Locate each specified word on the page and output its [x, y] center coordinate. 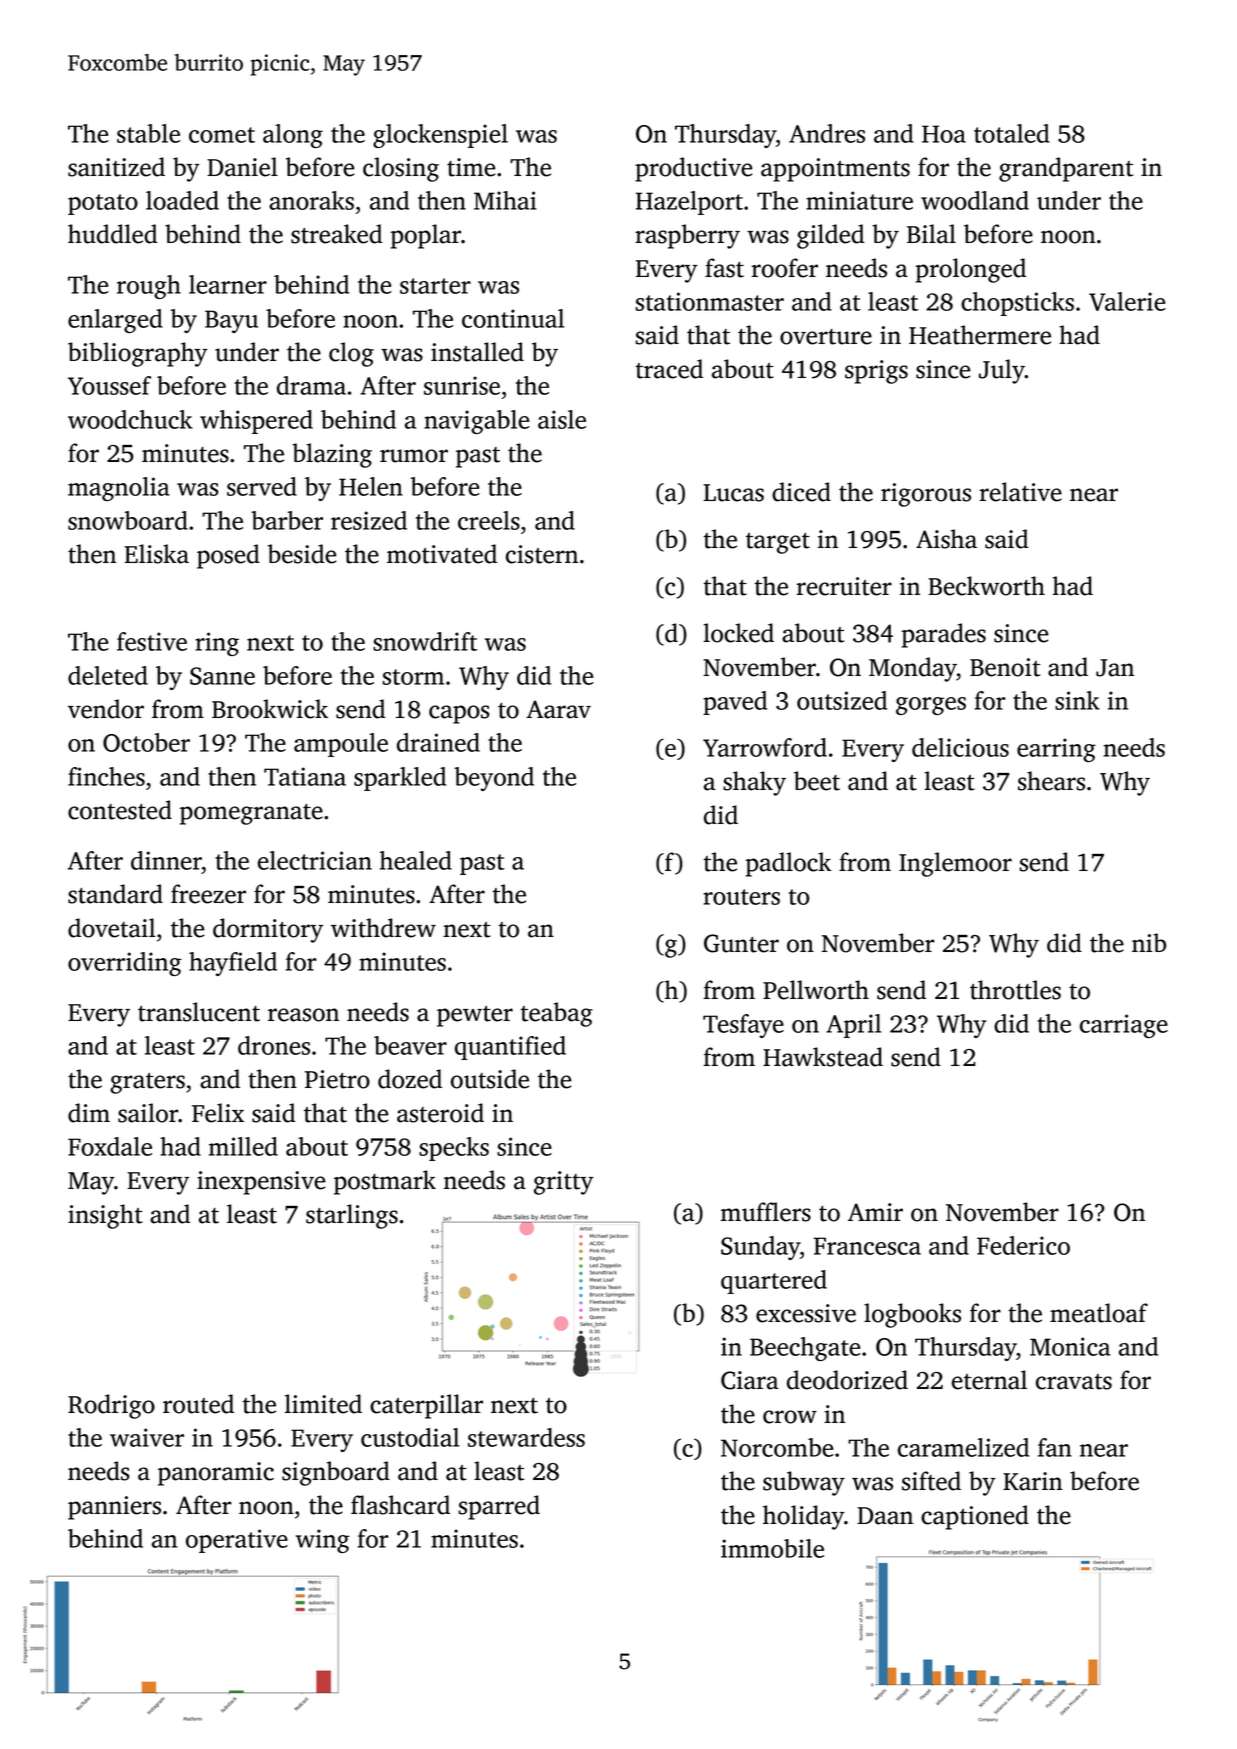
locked [738, 633]
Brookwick [270, 709]
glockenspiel [440, 136]
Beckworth [986, 586]
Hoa [944, 134]
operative [237, 1541]
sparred [499, 1507]
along [293, 136]
